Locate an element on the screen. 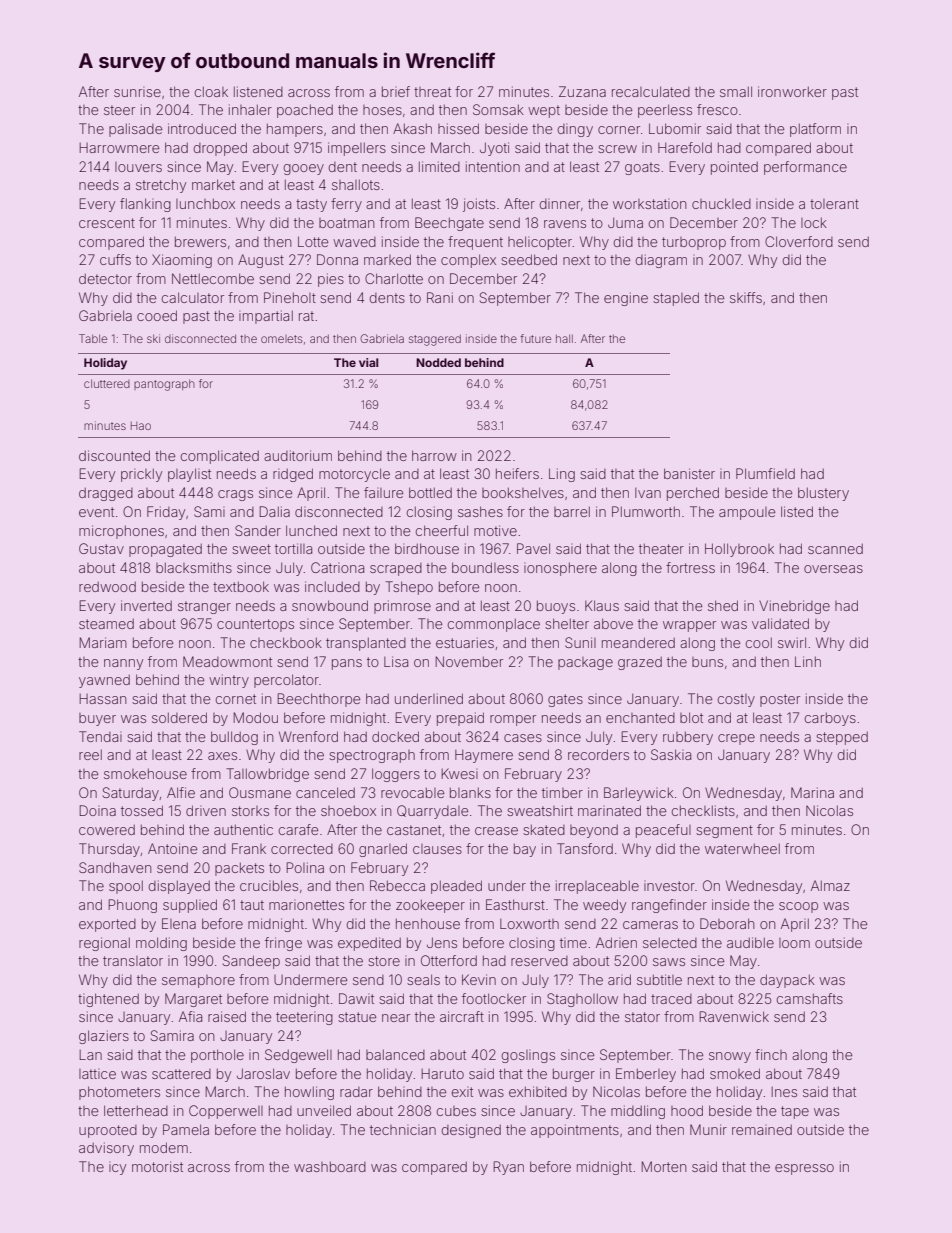  ironworker is located at coordinates (792, 91).
